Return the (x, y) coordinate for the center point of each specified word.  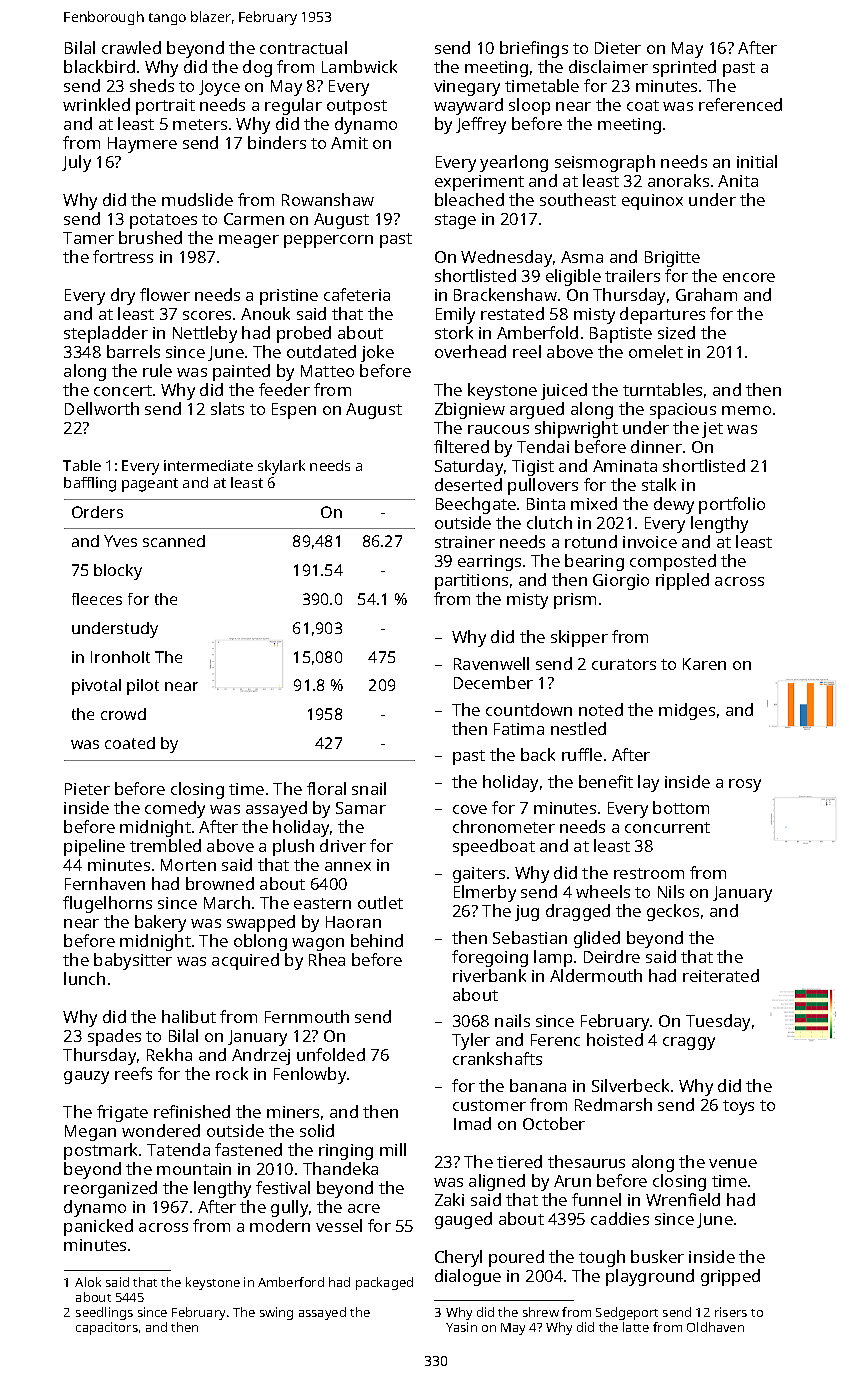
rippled (682, 581)
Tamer (88, 238)
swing (276, 1313)
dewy (674, 505)
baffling (90, 484)
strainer (465, 542)
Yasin (461, 1327)
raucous (498, 429)
